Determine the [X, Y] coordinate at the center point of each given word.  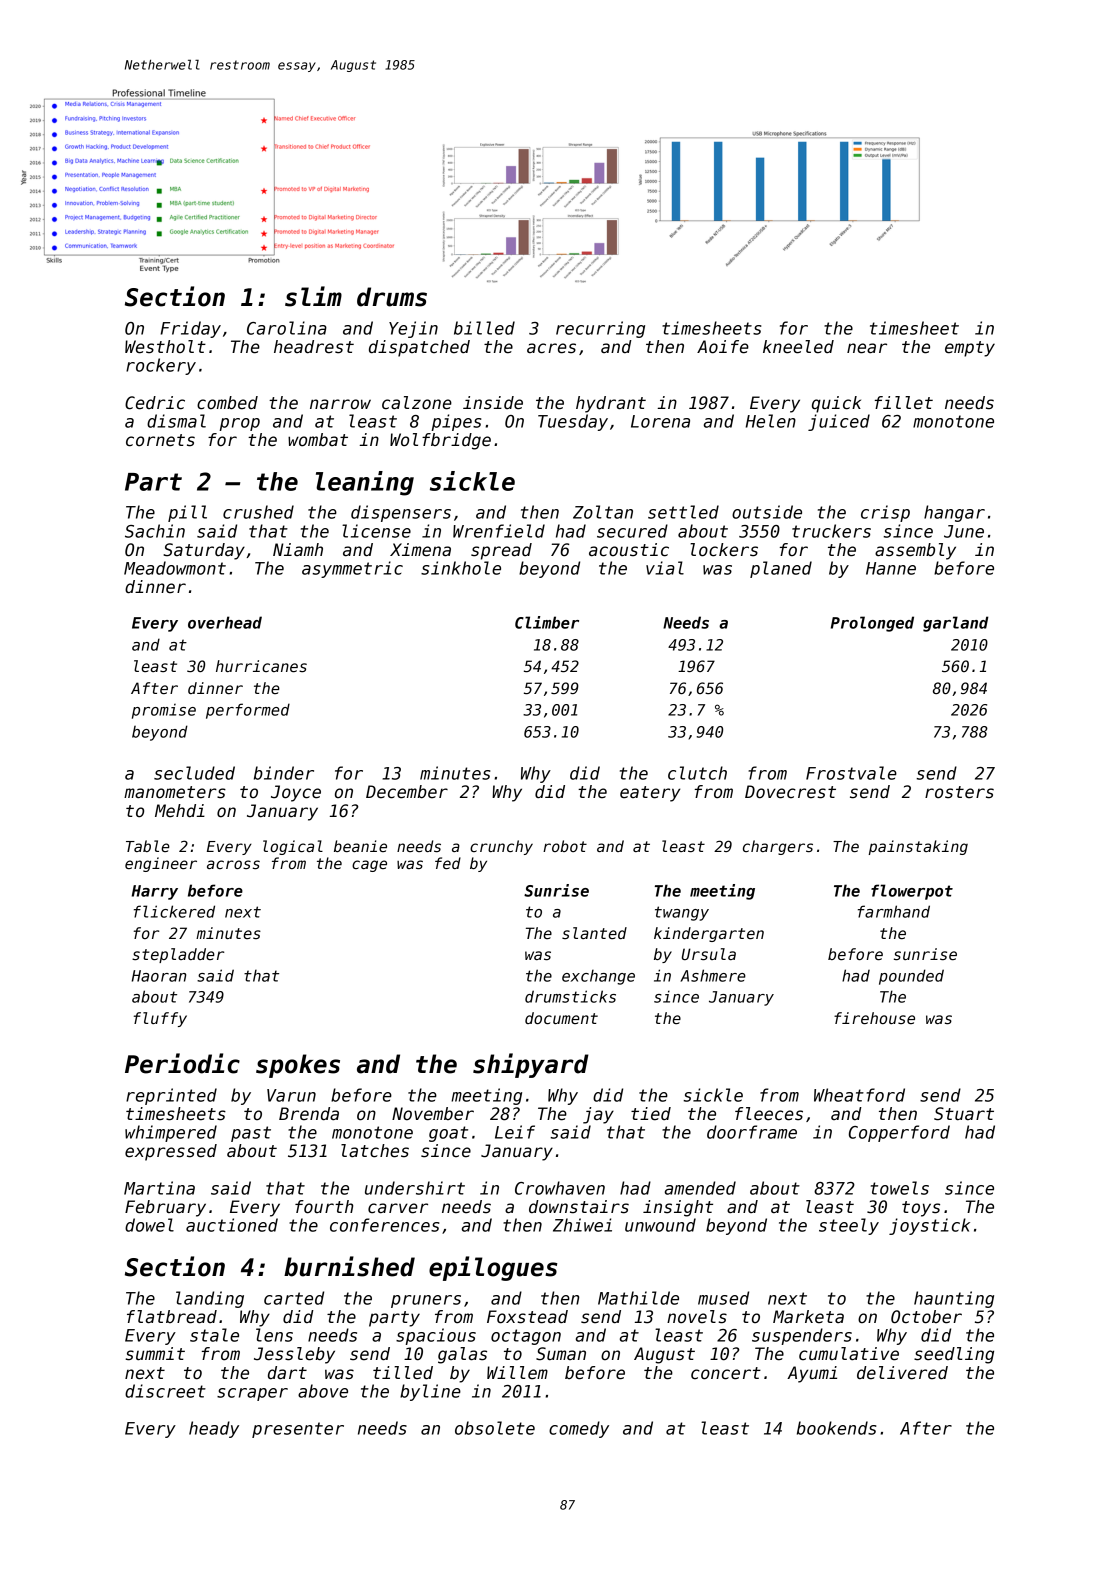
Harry [155, 892]
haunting [954, 1299]
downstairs [579, 1207]
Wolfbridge [440, 441]
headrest [314, 347]
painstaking [918, 847]
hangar [954, 513]
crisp [885, 513]
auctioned [232, 1225]
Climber [547, 622]
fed [448, 863]
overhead [225, 622]
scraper [252, 1394]
